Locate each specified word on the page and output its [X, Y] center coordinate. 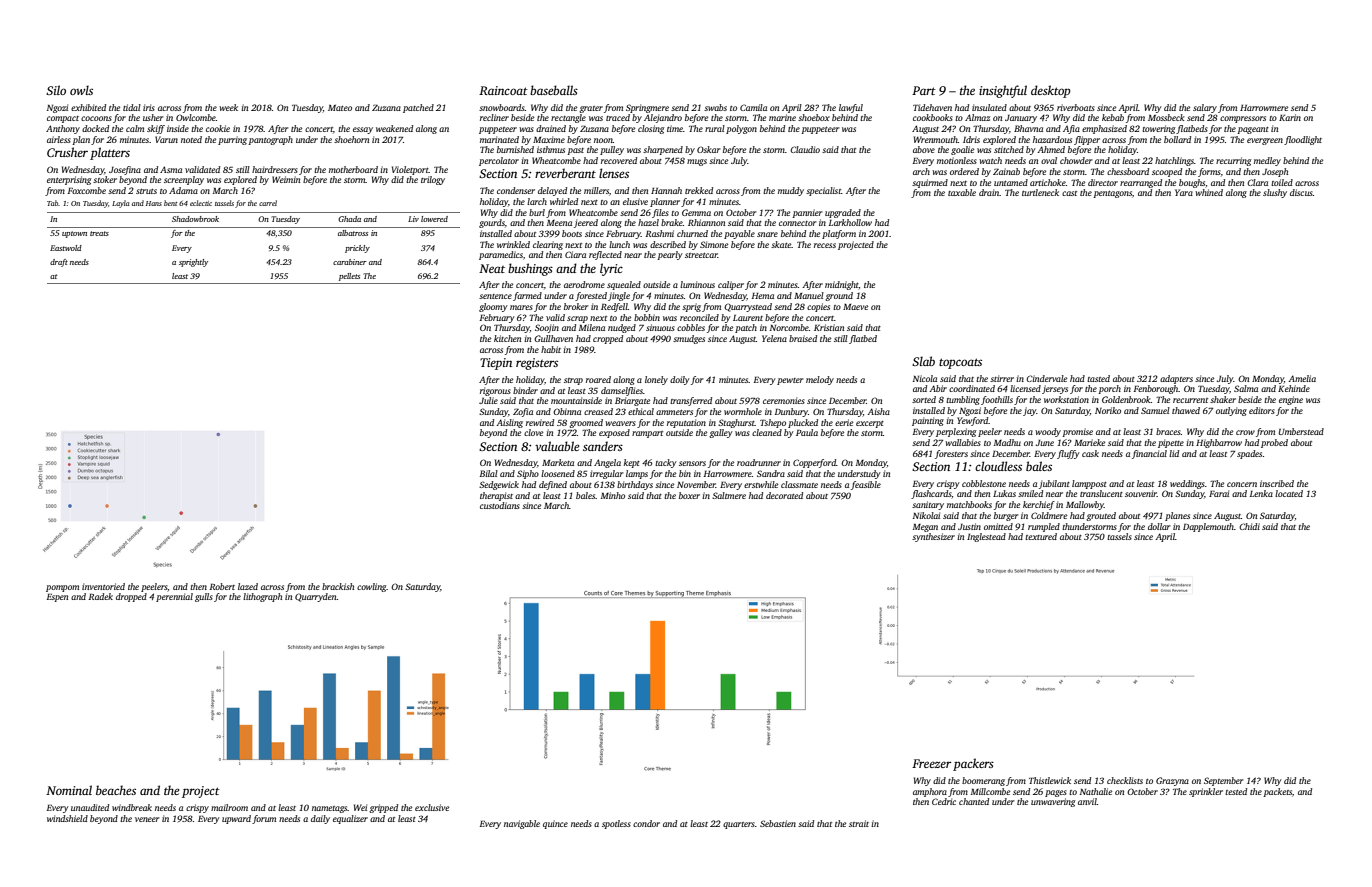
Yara [1184, 192]
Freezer [931, 763]
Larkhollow [850, 222]
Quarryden [316, 597]
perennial [174, 597]
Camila [753, 107]
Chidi [1249, 526]
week [228, 107]
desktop [1050, 91]
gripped [383, 808]
